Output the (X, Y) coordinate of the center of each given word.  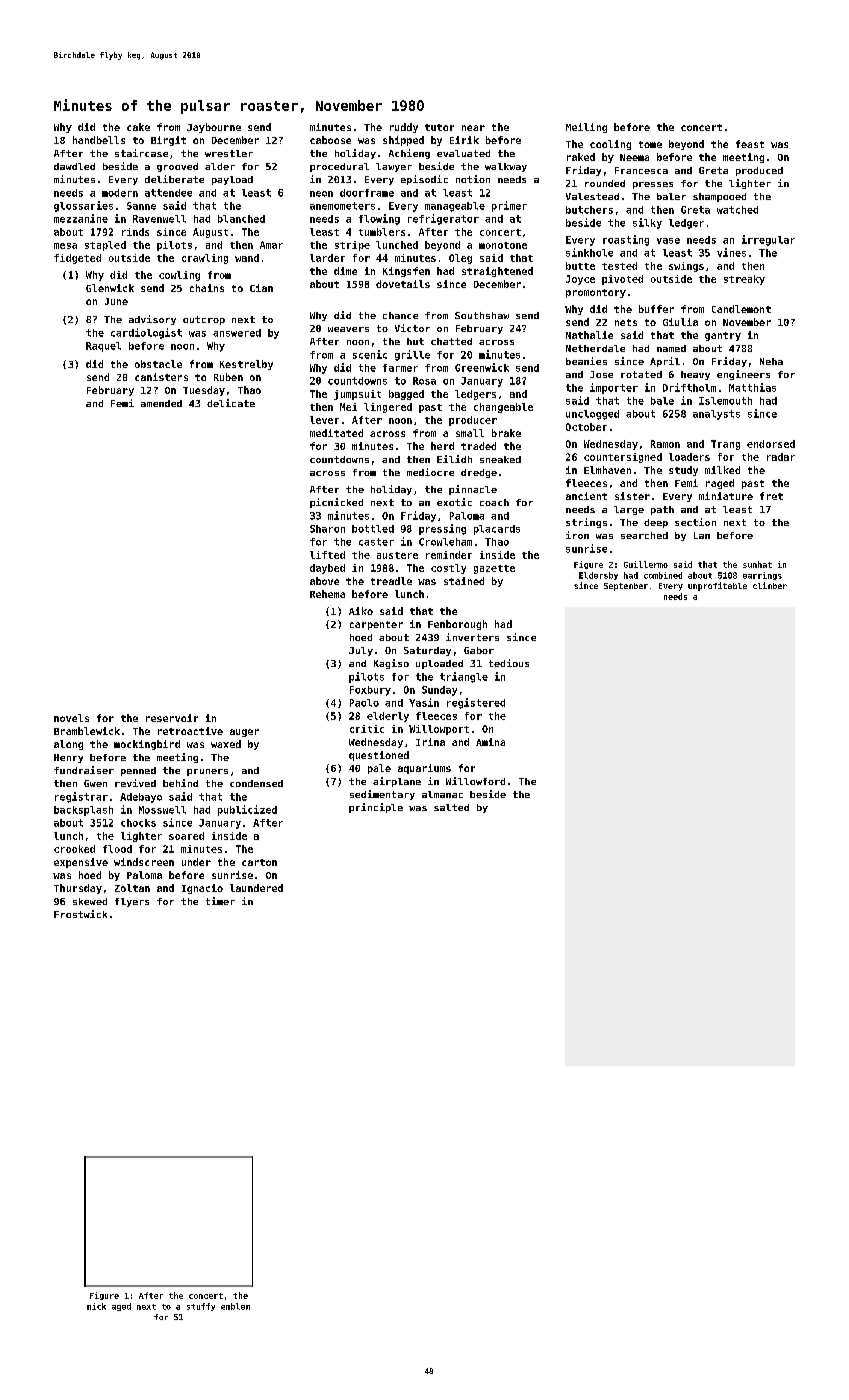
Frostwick (80, 914)
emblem (235, 1306)
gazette (494, 569)
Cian (261, 288)
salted (451, 807)
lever (324, 420)
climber (770, 585)
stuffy (201, 1307)
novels (71, 718)
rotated (641, 374)
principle (376, 808)
